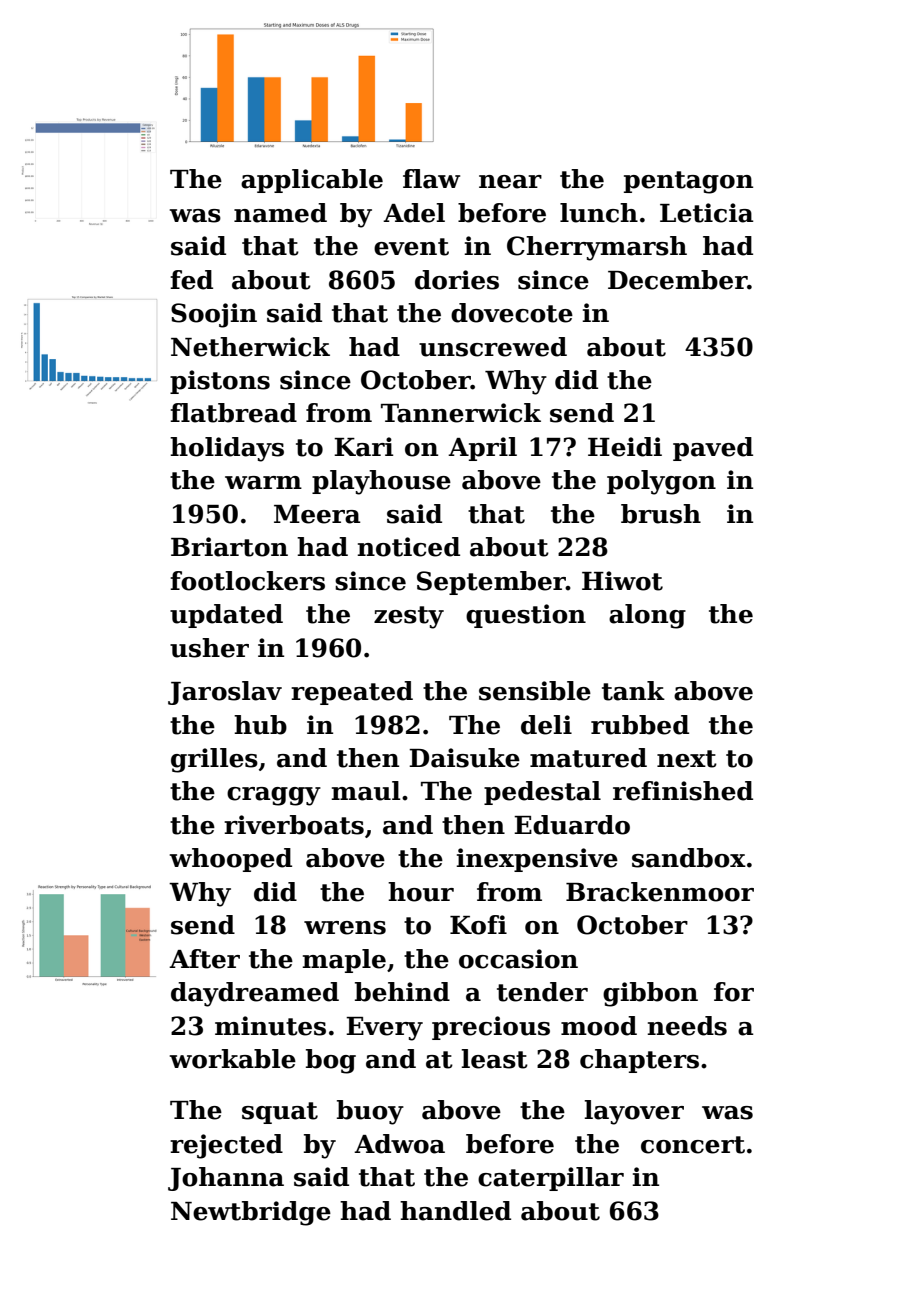 The height and width of the screenshot is (1311, 924). What do you see at coordinates (408, 547) in the screenshot?
I see `noticed` at bounding box center [408, 547].
